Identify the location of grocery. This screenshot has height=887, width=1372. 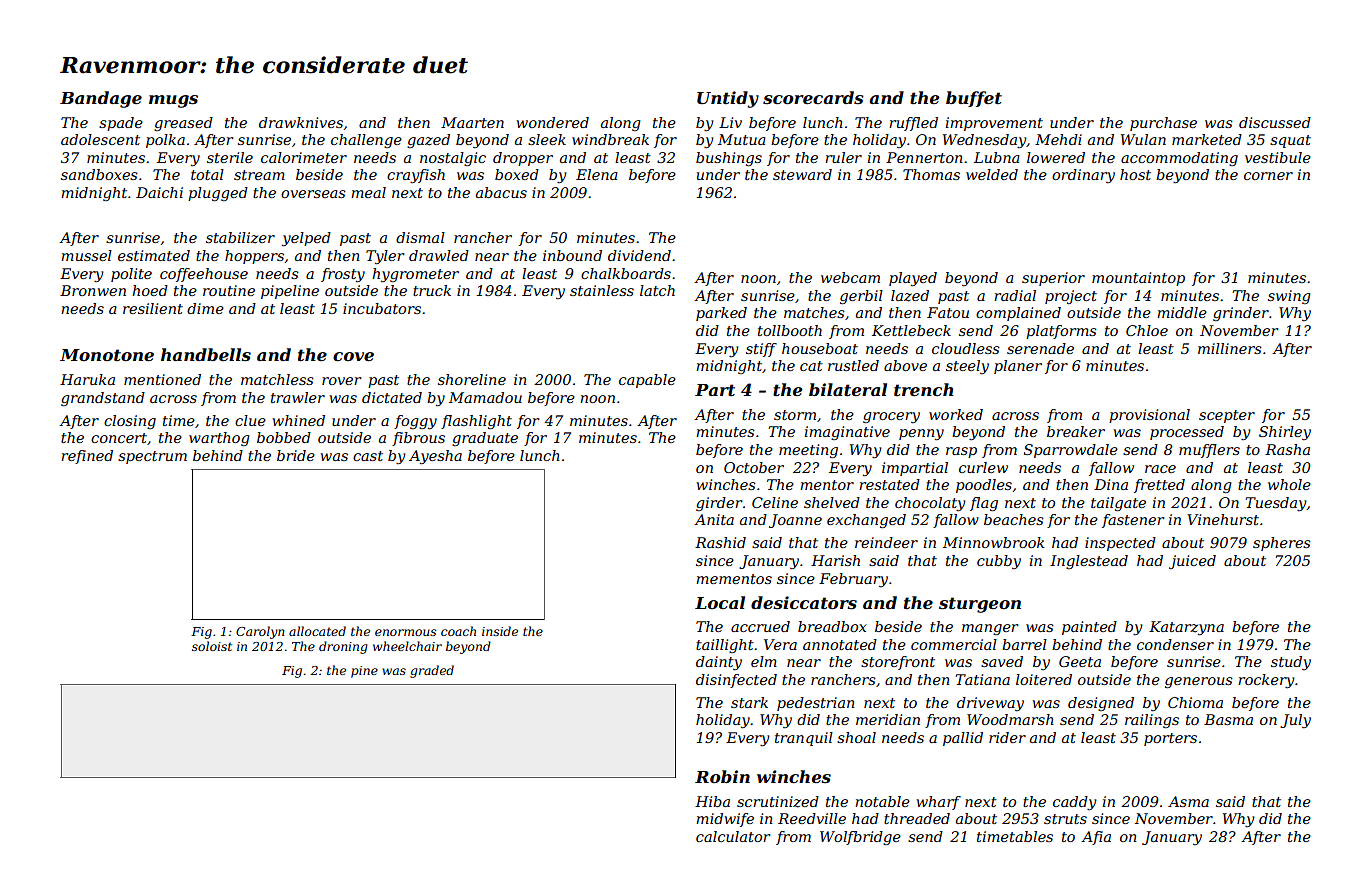
(891, 417).
